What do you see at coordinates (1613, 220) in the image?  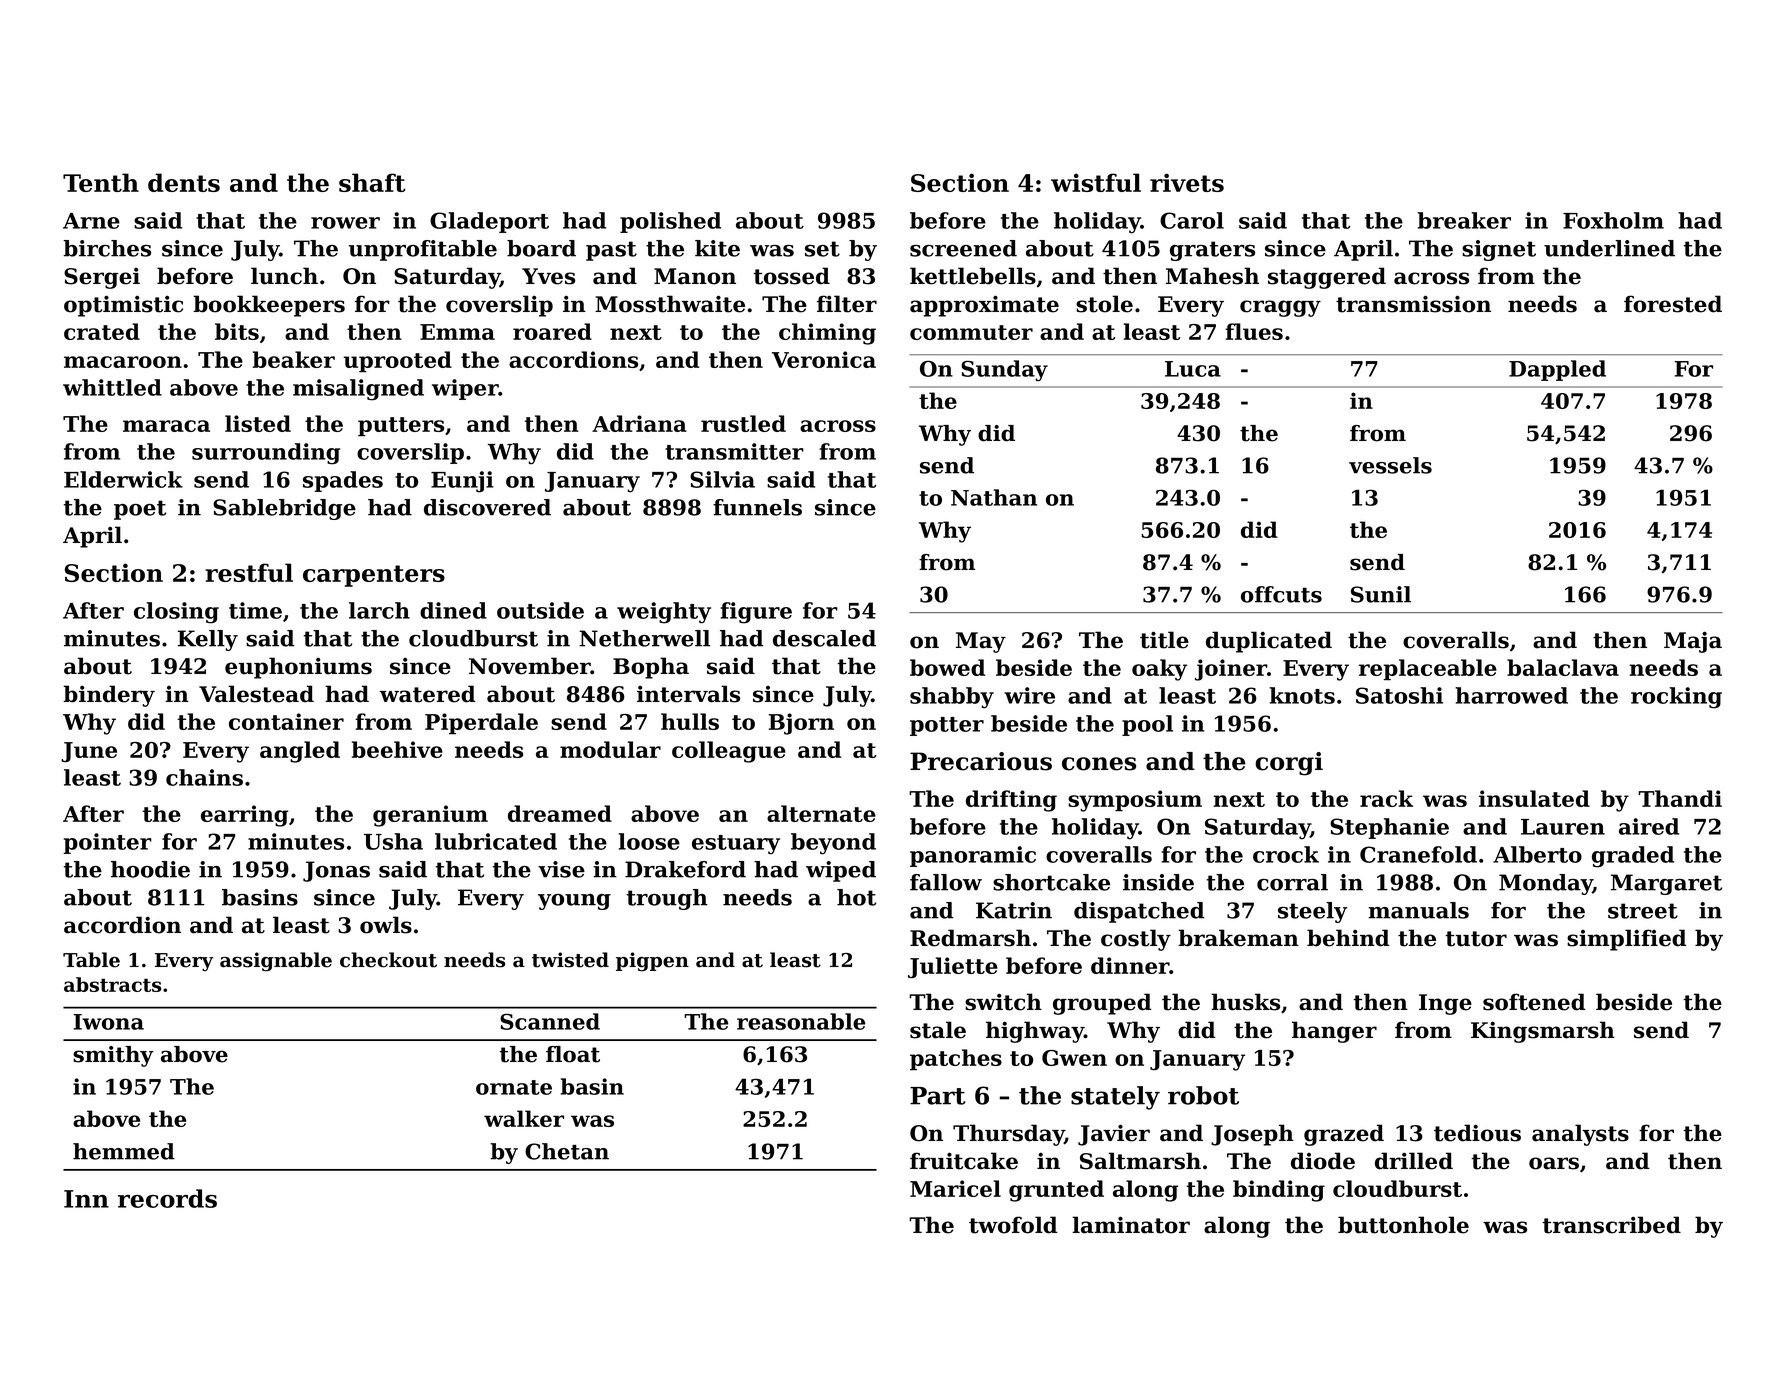 I see `Foxholm` at bounding box center [1613, 220].
